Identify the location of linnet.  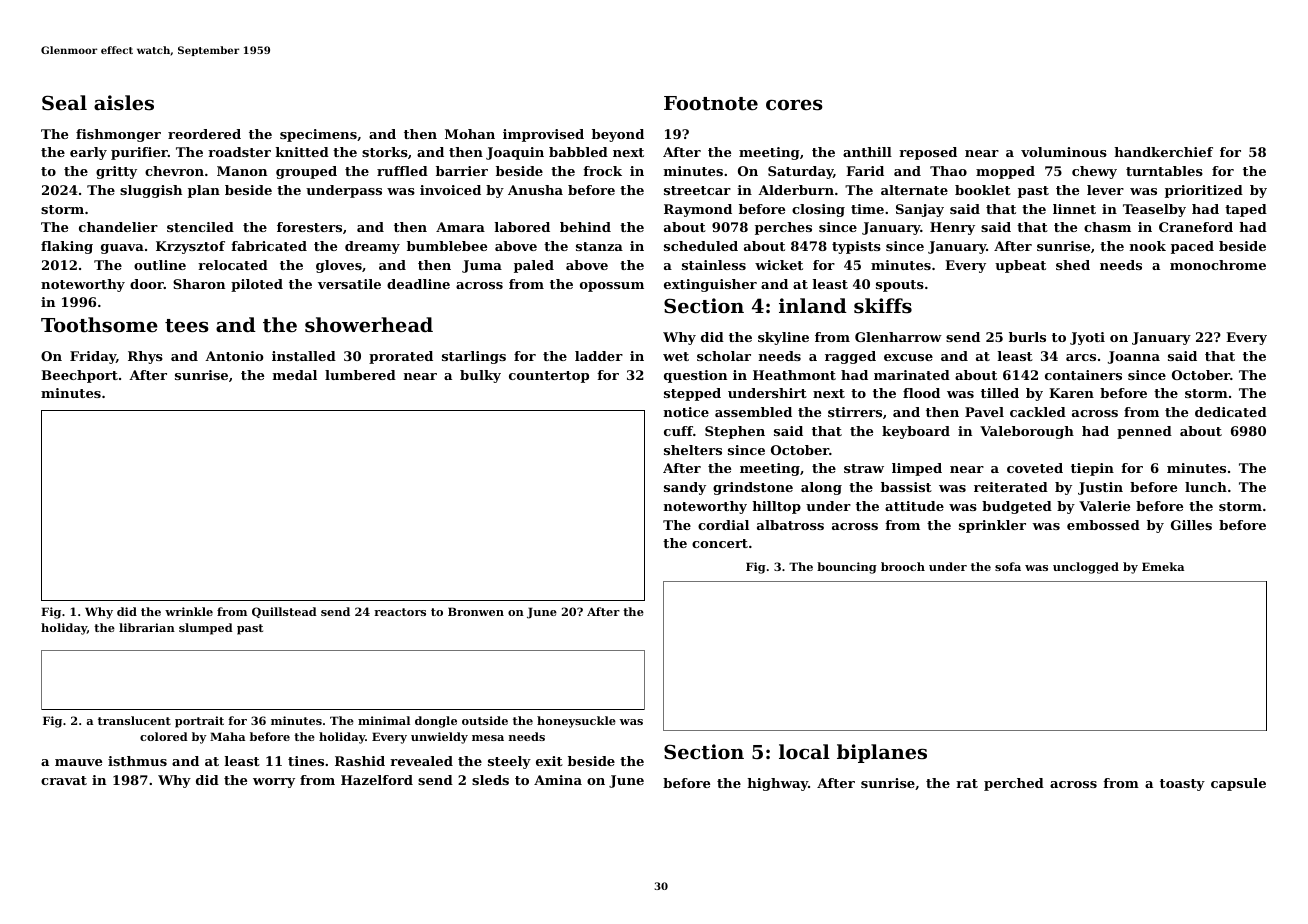
(1074, 209).
